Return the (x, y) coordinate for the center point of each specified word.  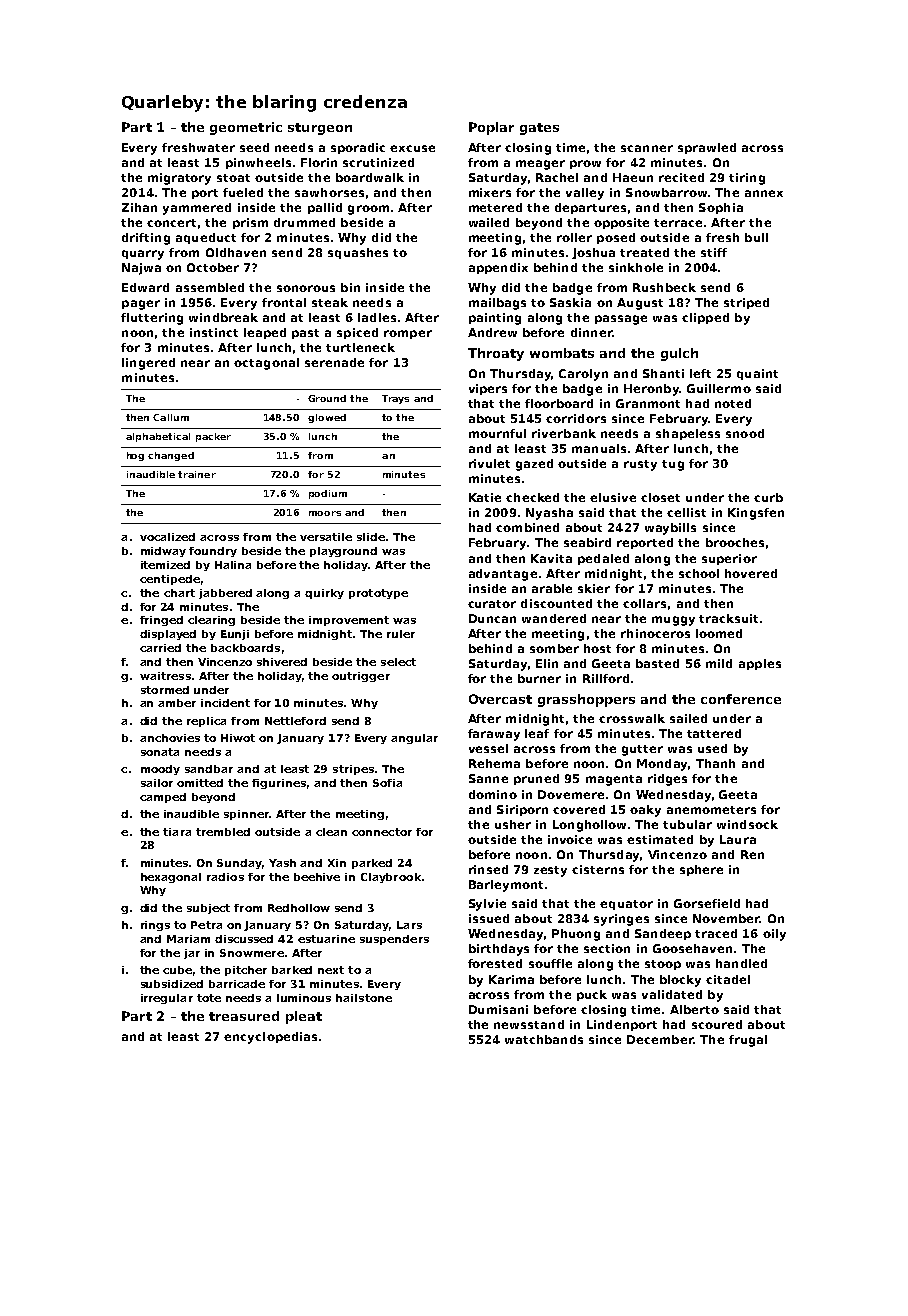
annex (764, 193)
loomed (719, 633)
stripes (353, 770)
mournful (497, 433)
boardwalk (370, 177)
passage (621, 320)
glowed (327, 418)
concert (171, 223)
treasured (244, 1016)
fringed (161, 621)
